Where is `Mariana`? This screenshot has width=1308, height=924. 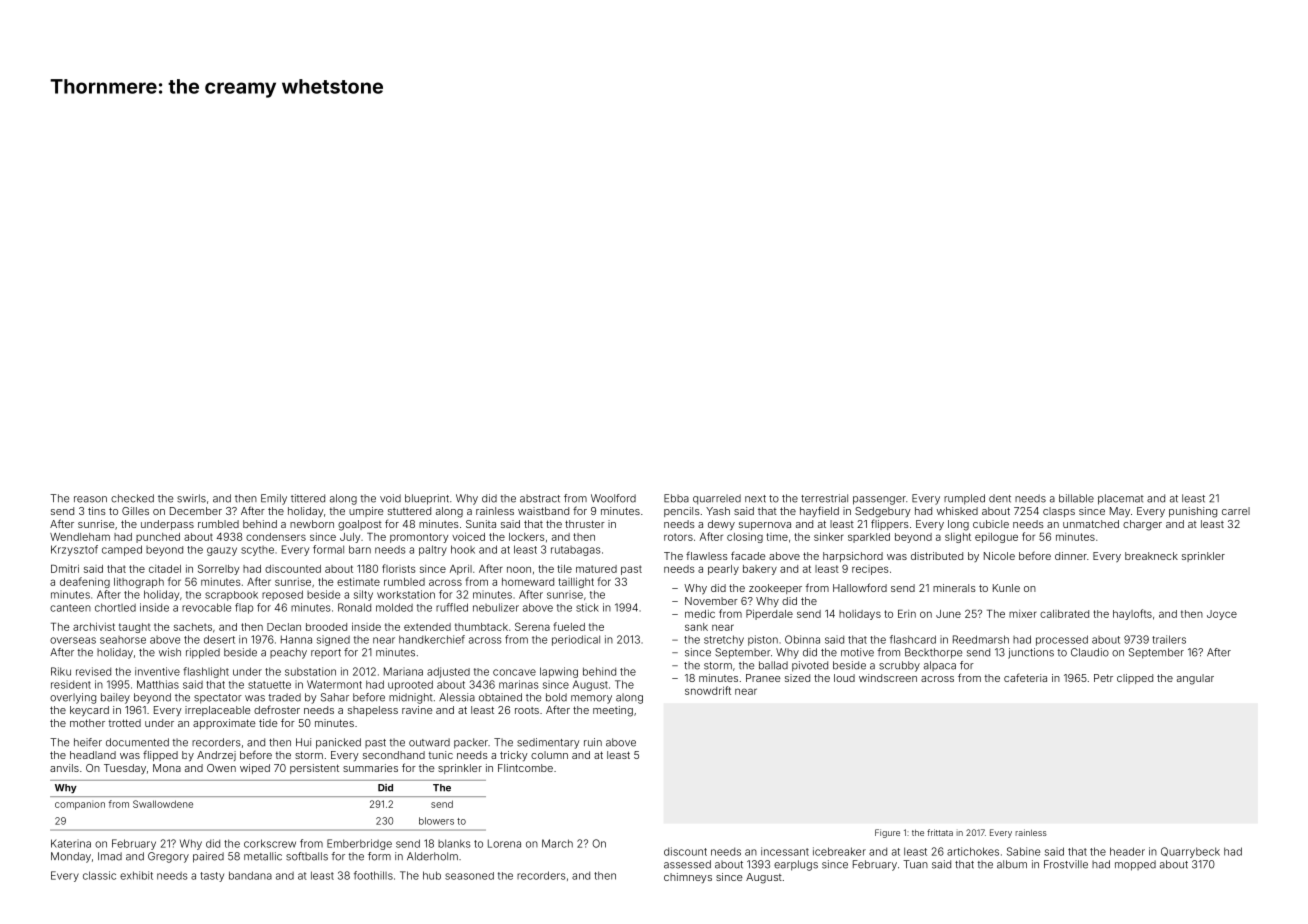 Mariana is located at coordinates (403, 671).
